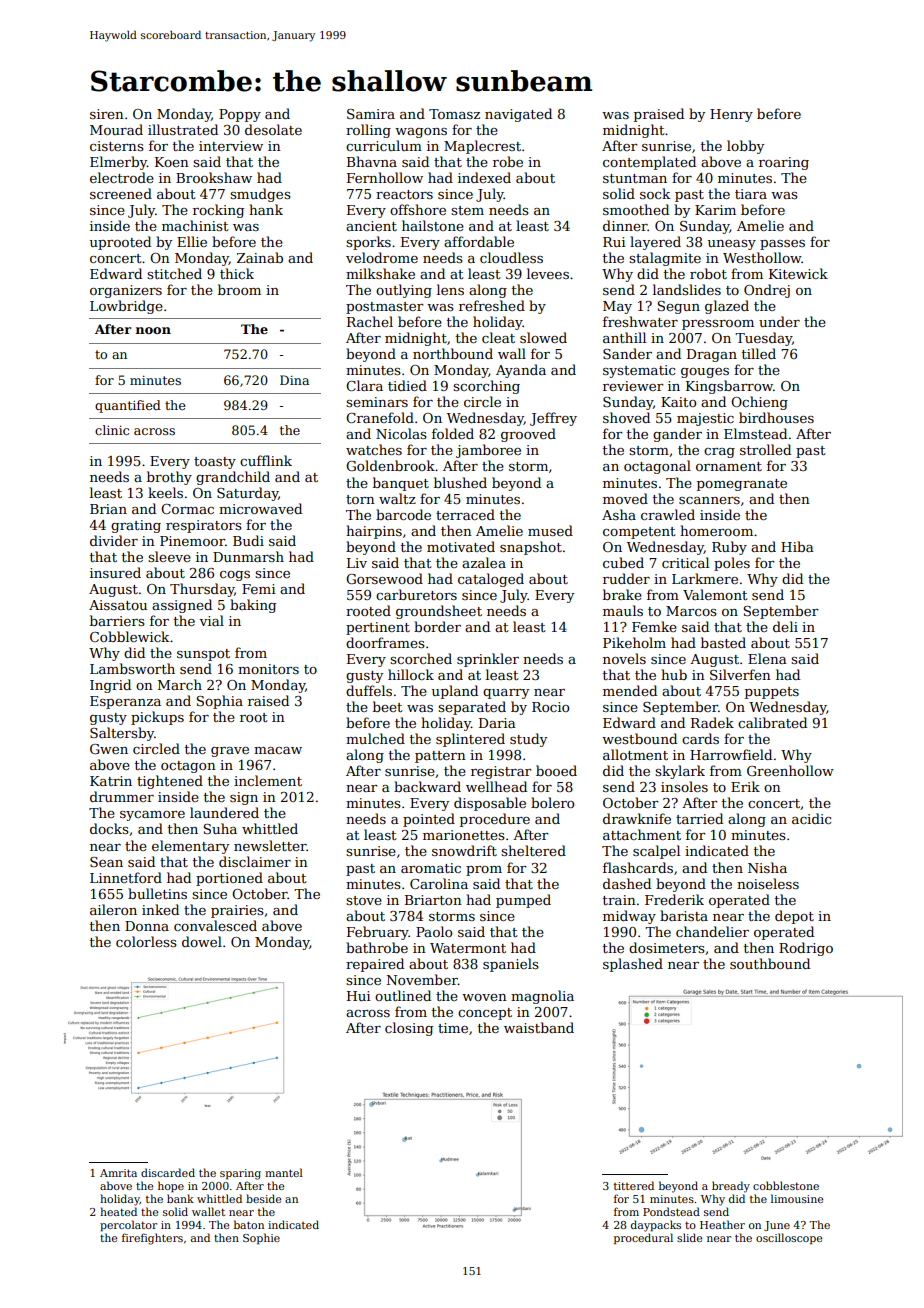 This document has height=1308, width=924. I want to click on northbound, so click(453, 353).
